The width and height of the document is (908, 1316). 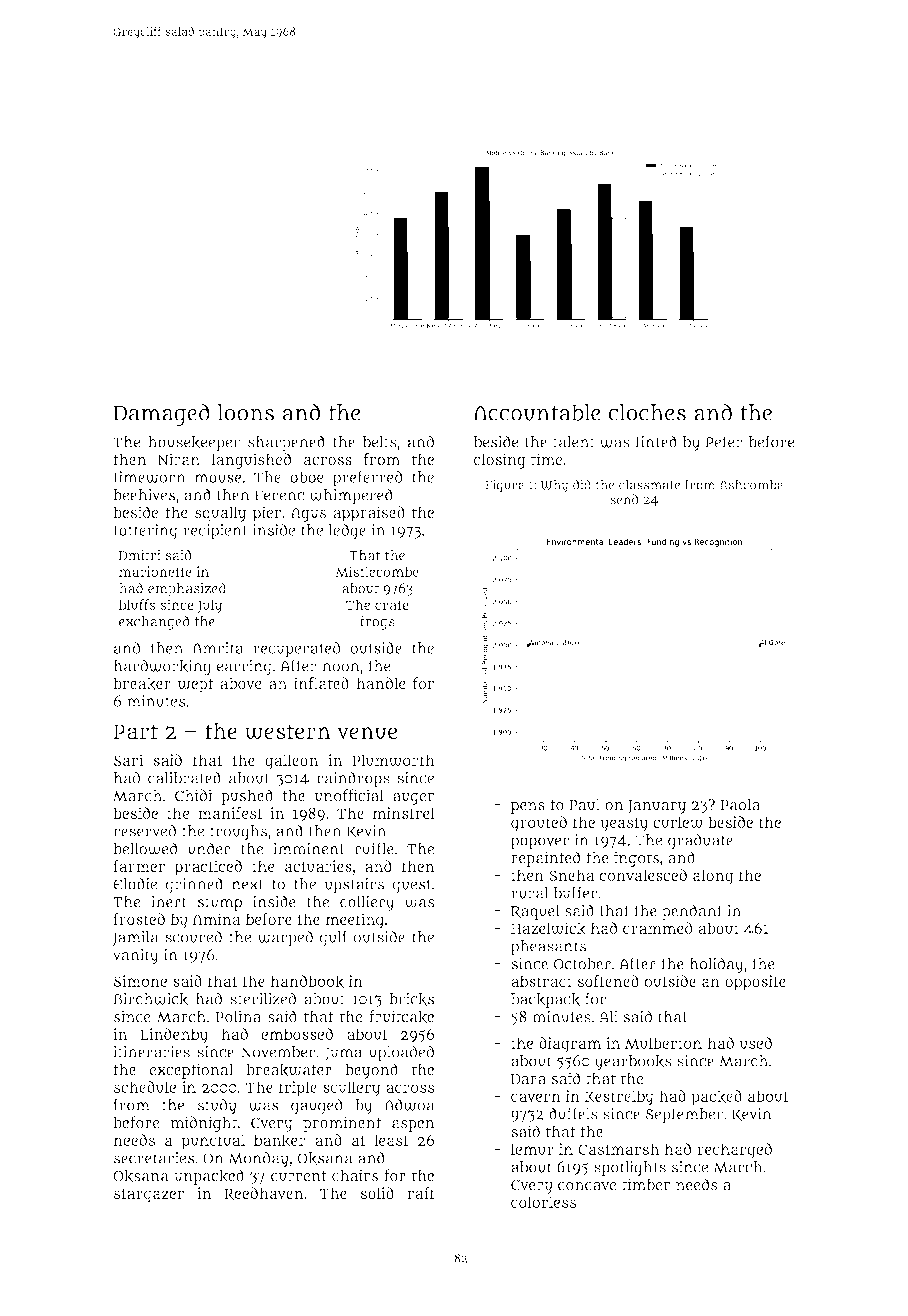 I want to click on holiday, so click(x=717, y=965).
